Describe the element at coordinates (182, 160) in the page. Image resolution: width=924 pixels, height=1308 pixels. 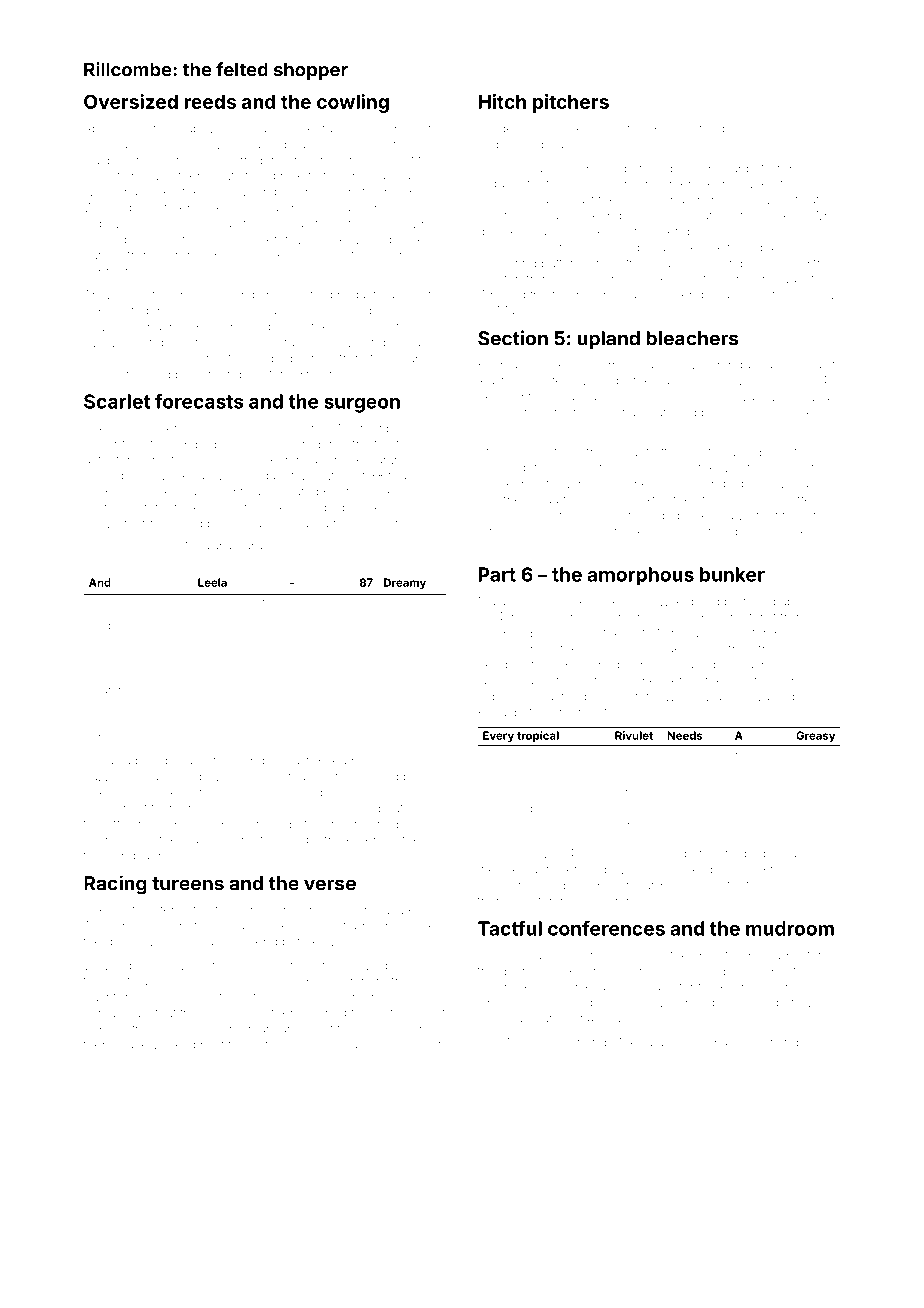
I see `circle` at that location.
